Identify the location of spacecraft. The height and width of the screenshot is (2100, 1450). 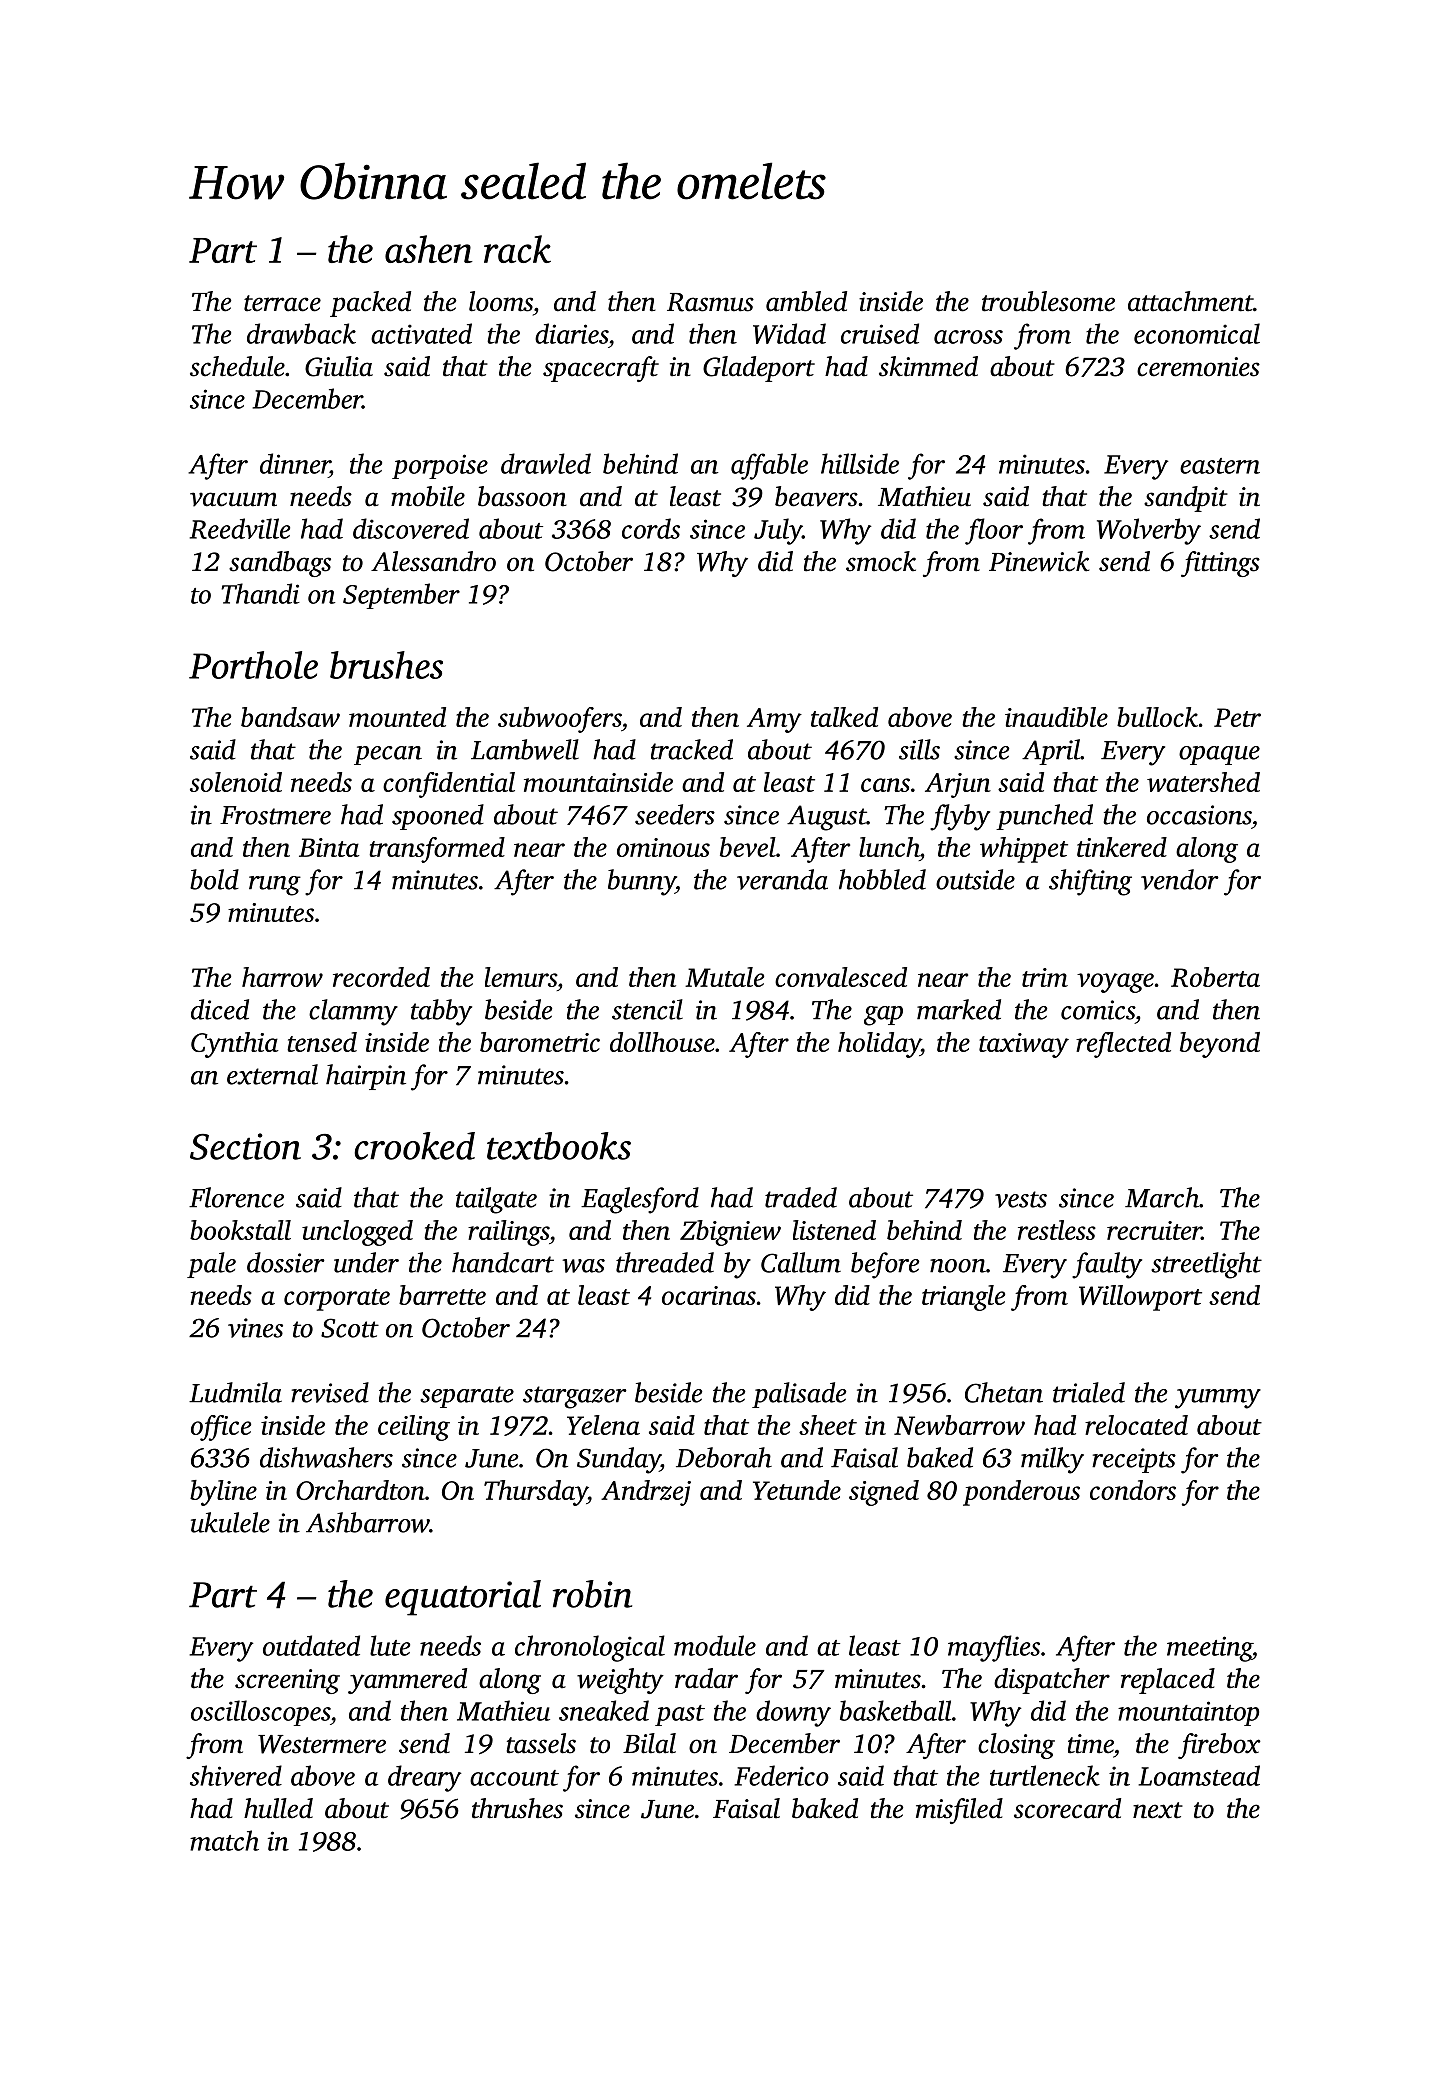
(601, 369).
